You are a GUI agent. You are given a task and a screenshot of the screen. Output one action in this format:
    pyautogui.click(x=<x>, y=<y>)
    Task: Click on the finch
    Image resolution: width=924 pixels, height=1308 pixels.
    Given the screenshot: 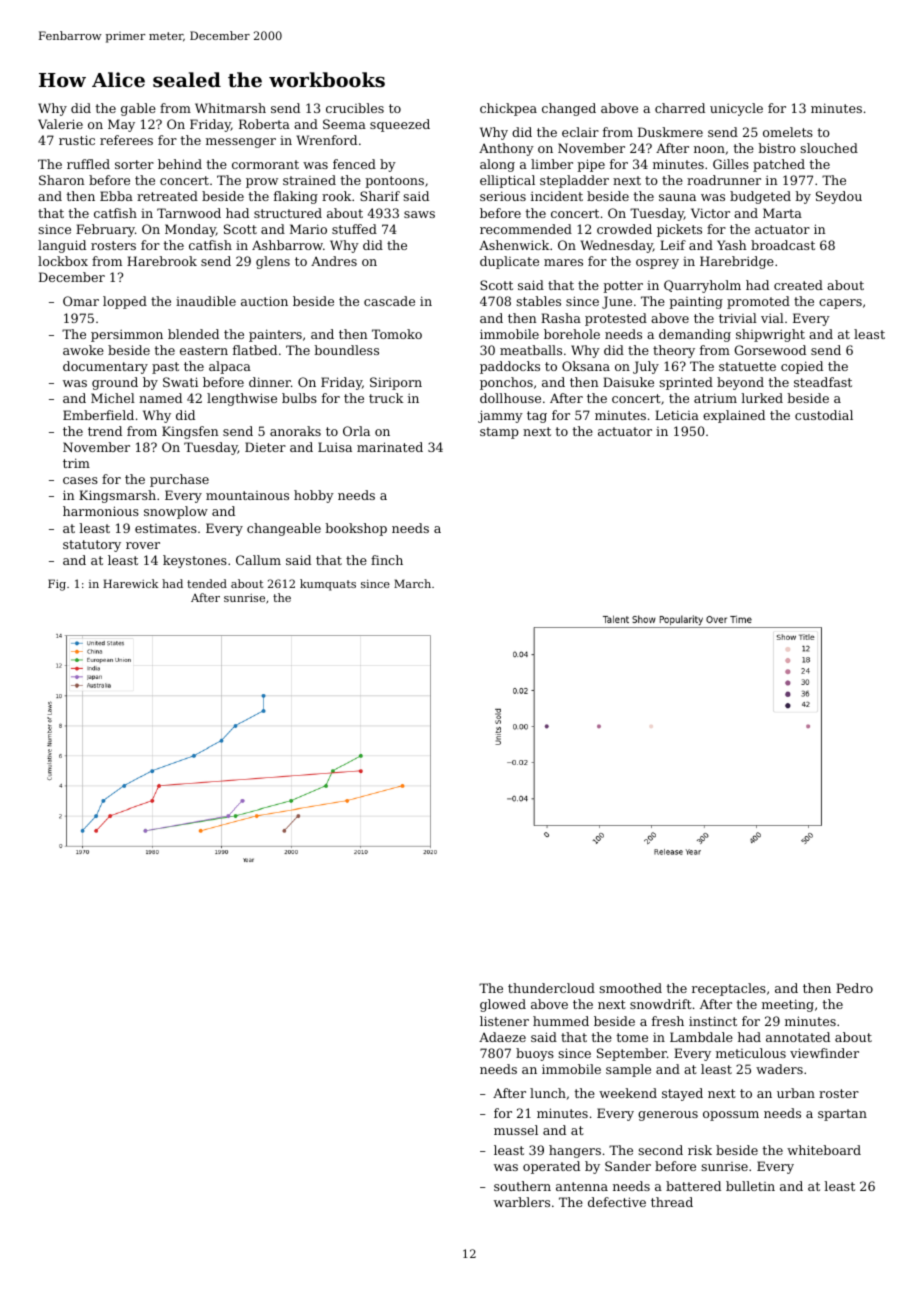 What is the action you would take?
    pyautogui.click(x=387, y=560)
